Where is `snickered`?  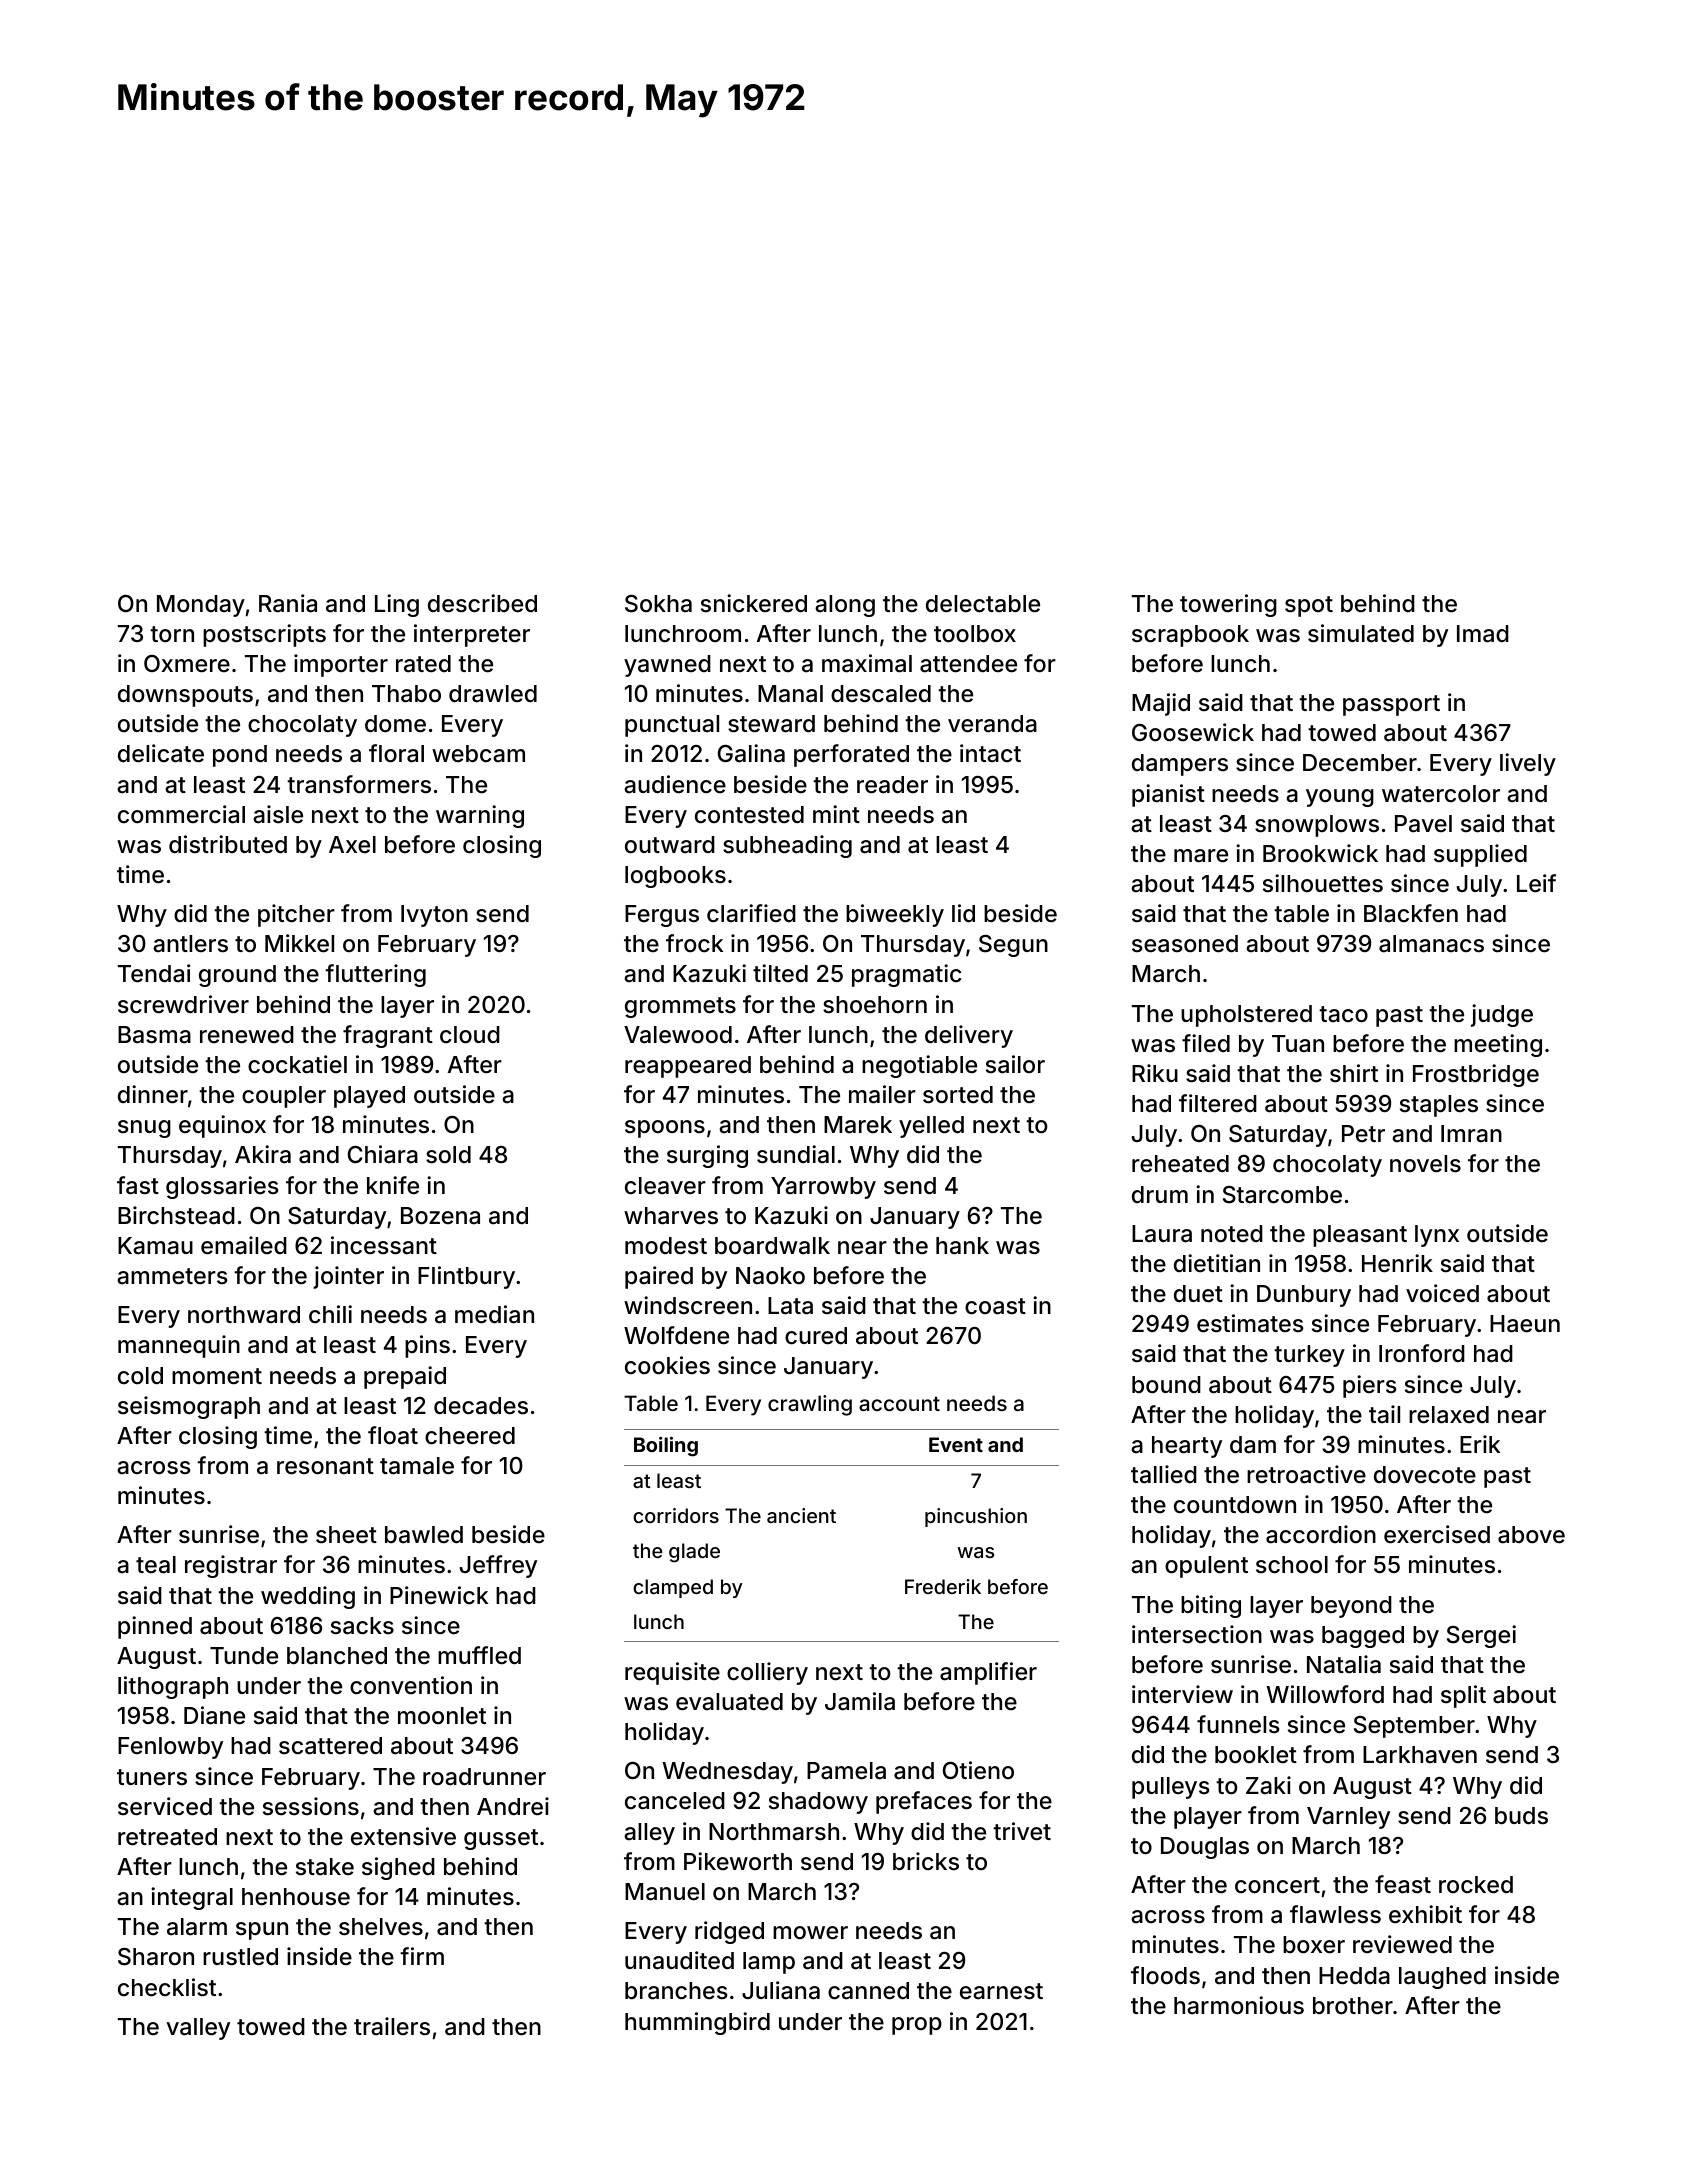 snickered is located at coordinates (754, 603).
